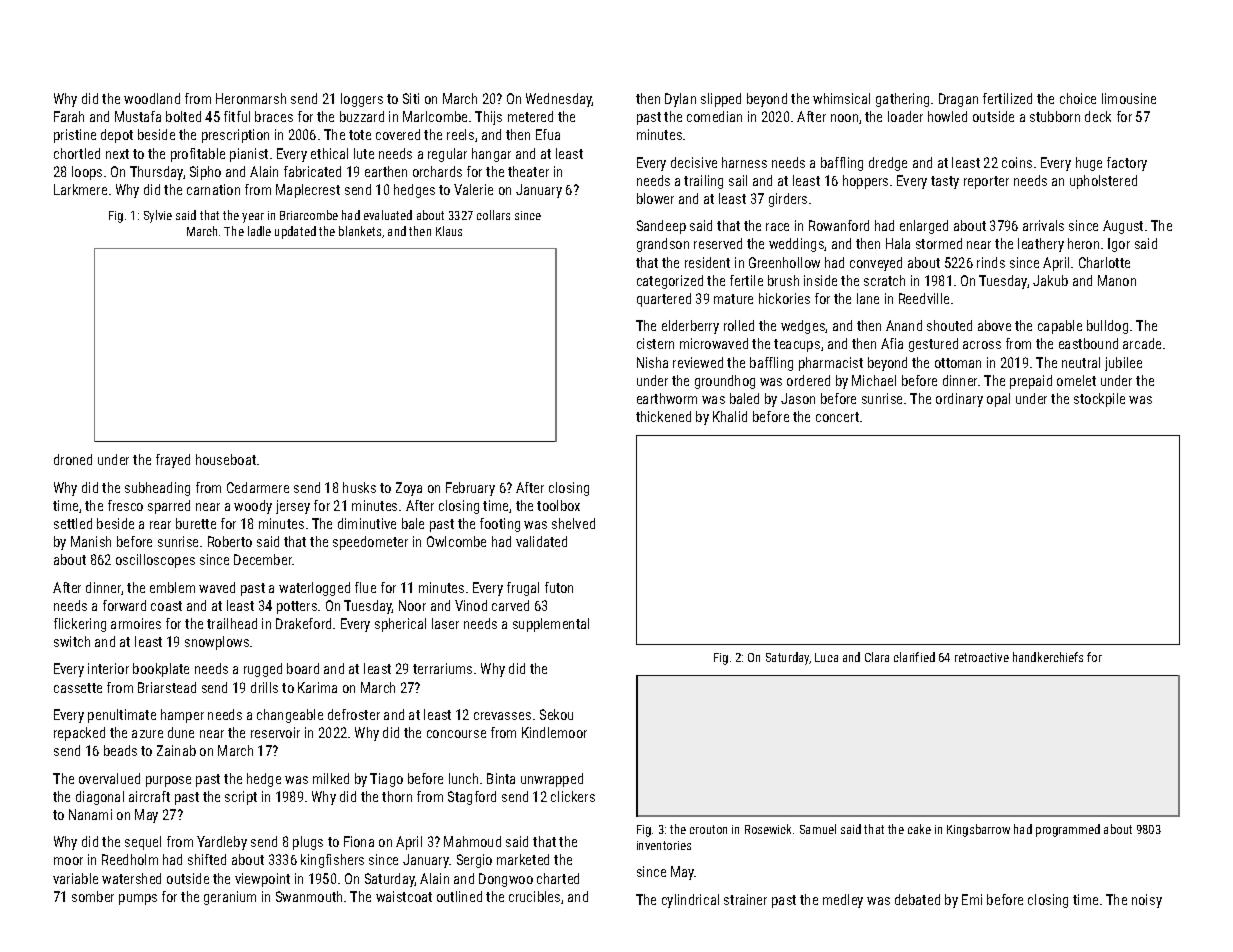 The height and width of the document is (952, 1233). I want to click on husks, so click(359, 487).
